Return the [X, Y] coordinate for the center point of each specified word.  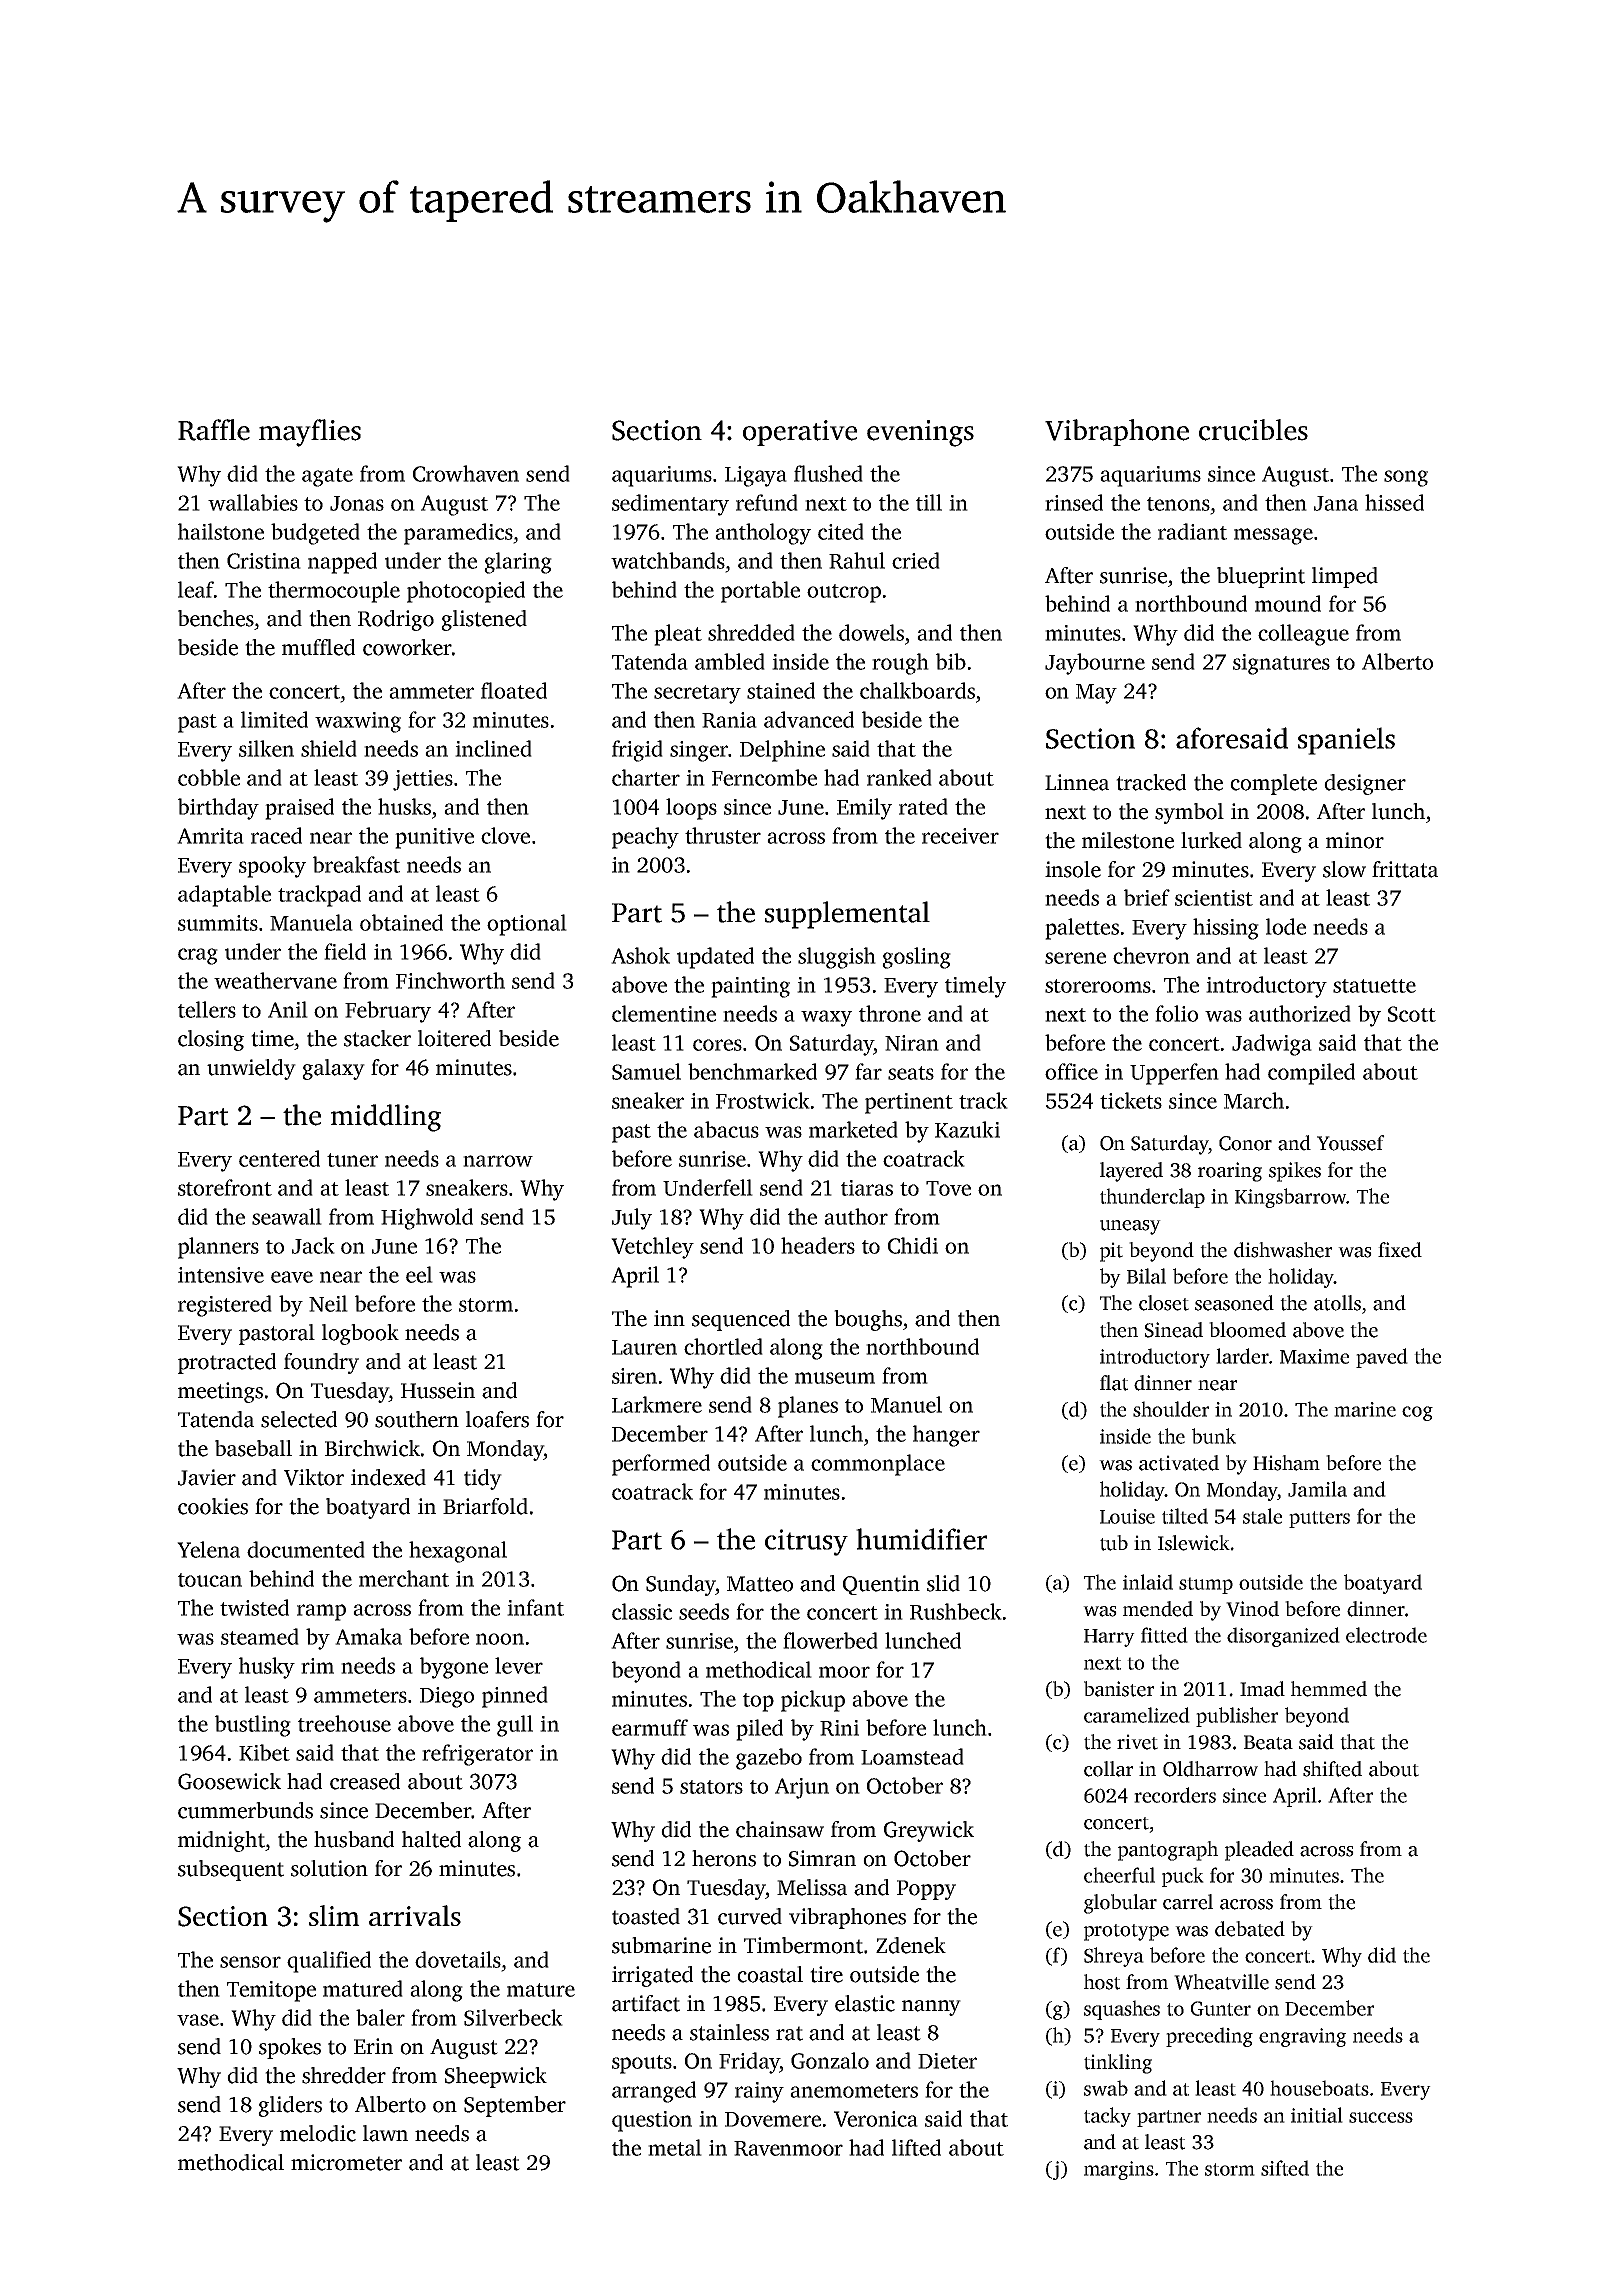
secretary [697, 694]
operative [800, 433]
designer [1365, 784]
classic [642, 1611]
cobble [209, 777]
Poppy [926, 1890]
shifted [1332, 1769]
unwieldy [251, 1069]
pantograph [1168, 1851]
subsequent [231, 1870]
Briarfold [485, 1506]
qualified [329, 1962]
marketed [853, 1129]
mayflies [310, 433]
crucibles [1253, 430]
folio [1176, 1013]
